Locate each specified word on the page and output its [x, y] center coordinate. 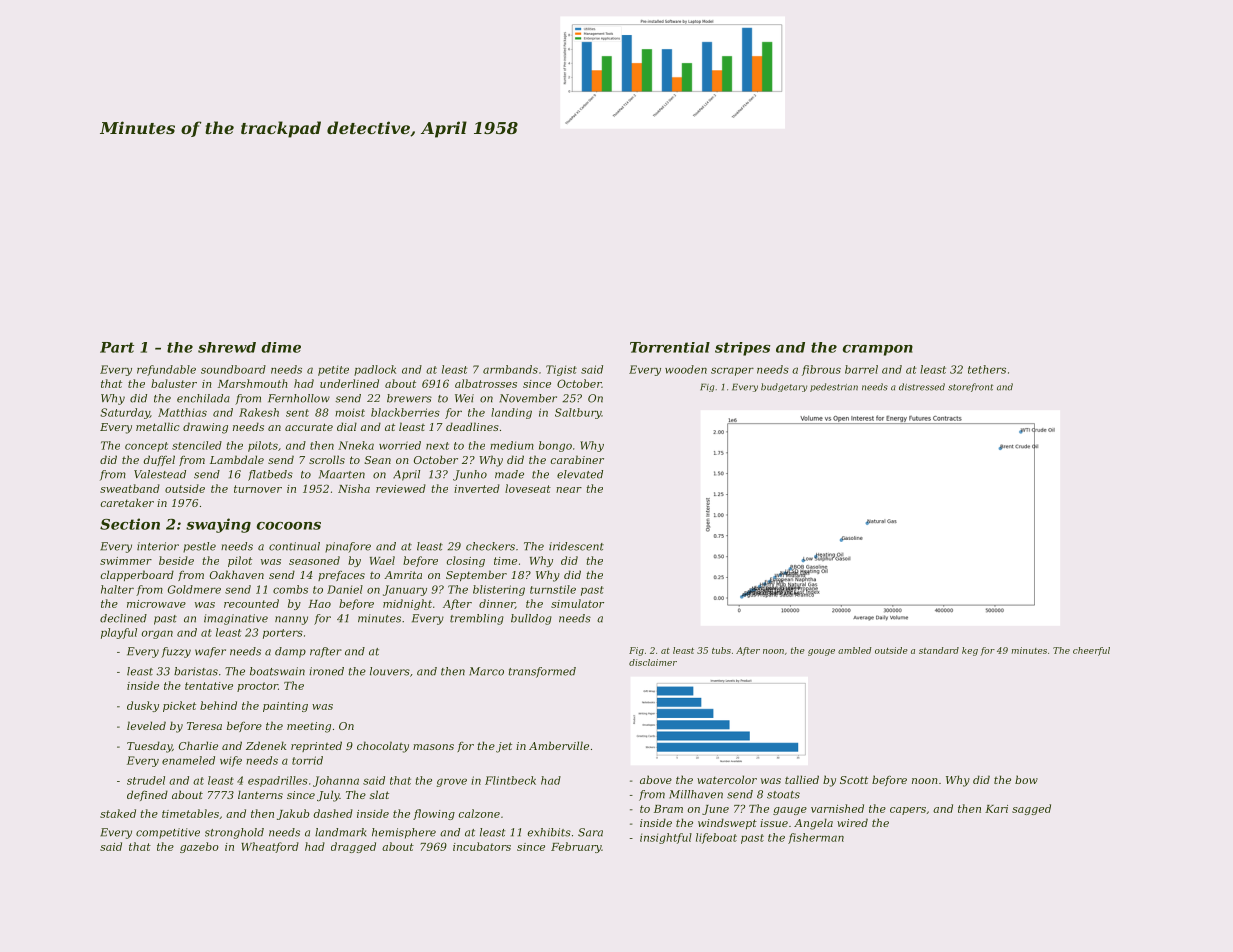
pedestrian [834, 387]
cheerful [1091, 651]
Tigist [561, 370]
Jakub [293, 814]
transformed [542, 672]
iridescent [576, 546]
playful [119, 633]
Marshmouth [253, 383]
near [569, 490]
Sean [377, 460]
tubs [721, 650]
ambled [855, 650]
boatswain [277, 671]
